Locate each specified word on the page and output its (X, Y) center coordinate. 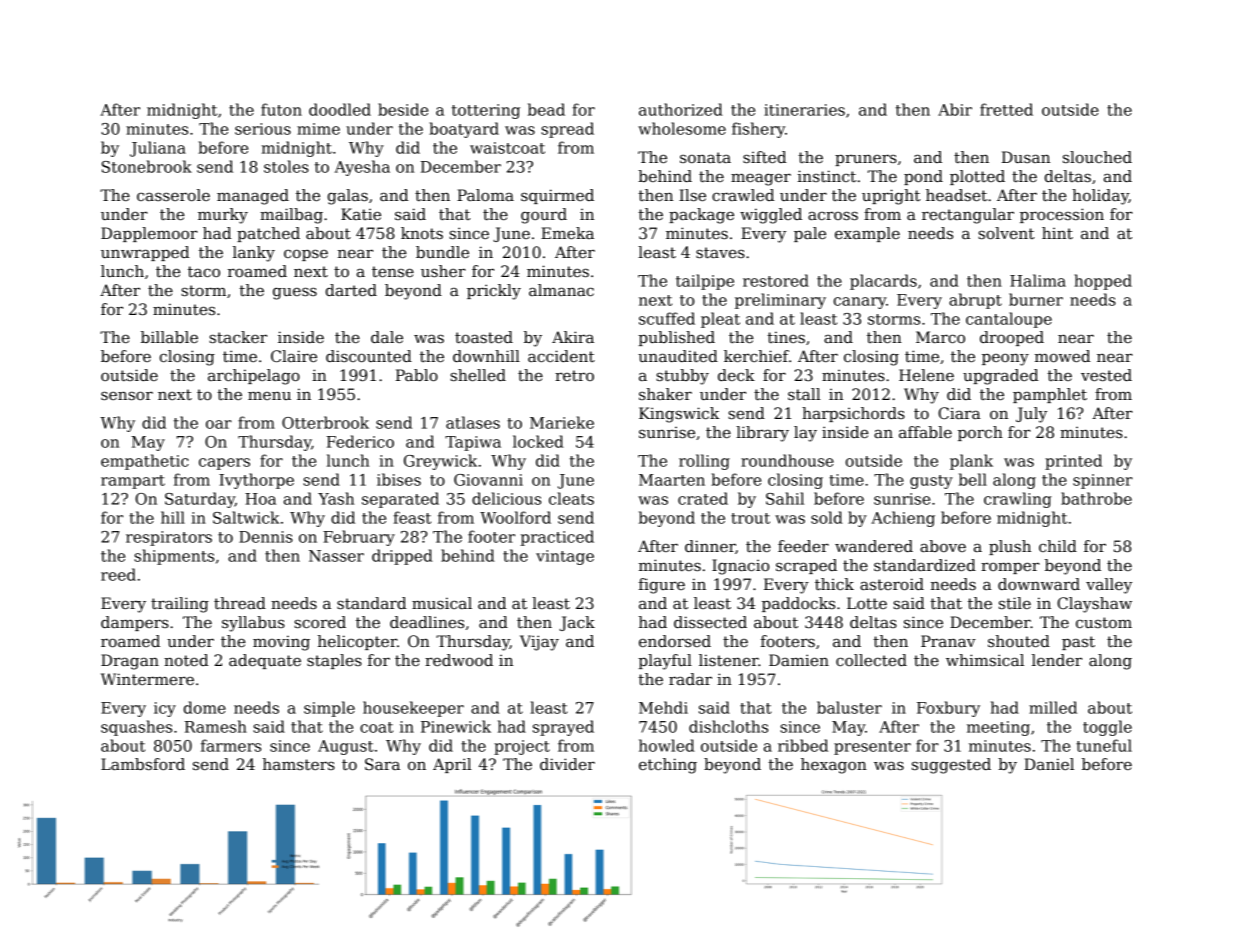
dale (387, 337)
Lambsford (143, 764)
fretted (1006, 109)
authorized (681, 109)
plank (971, 462)
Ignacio (740, 567)
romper (1010, 568)
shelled (478, 375)
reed (118, 574)
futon (281, 109)
